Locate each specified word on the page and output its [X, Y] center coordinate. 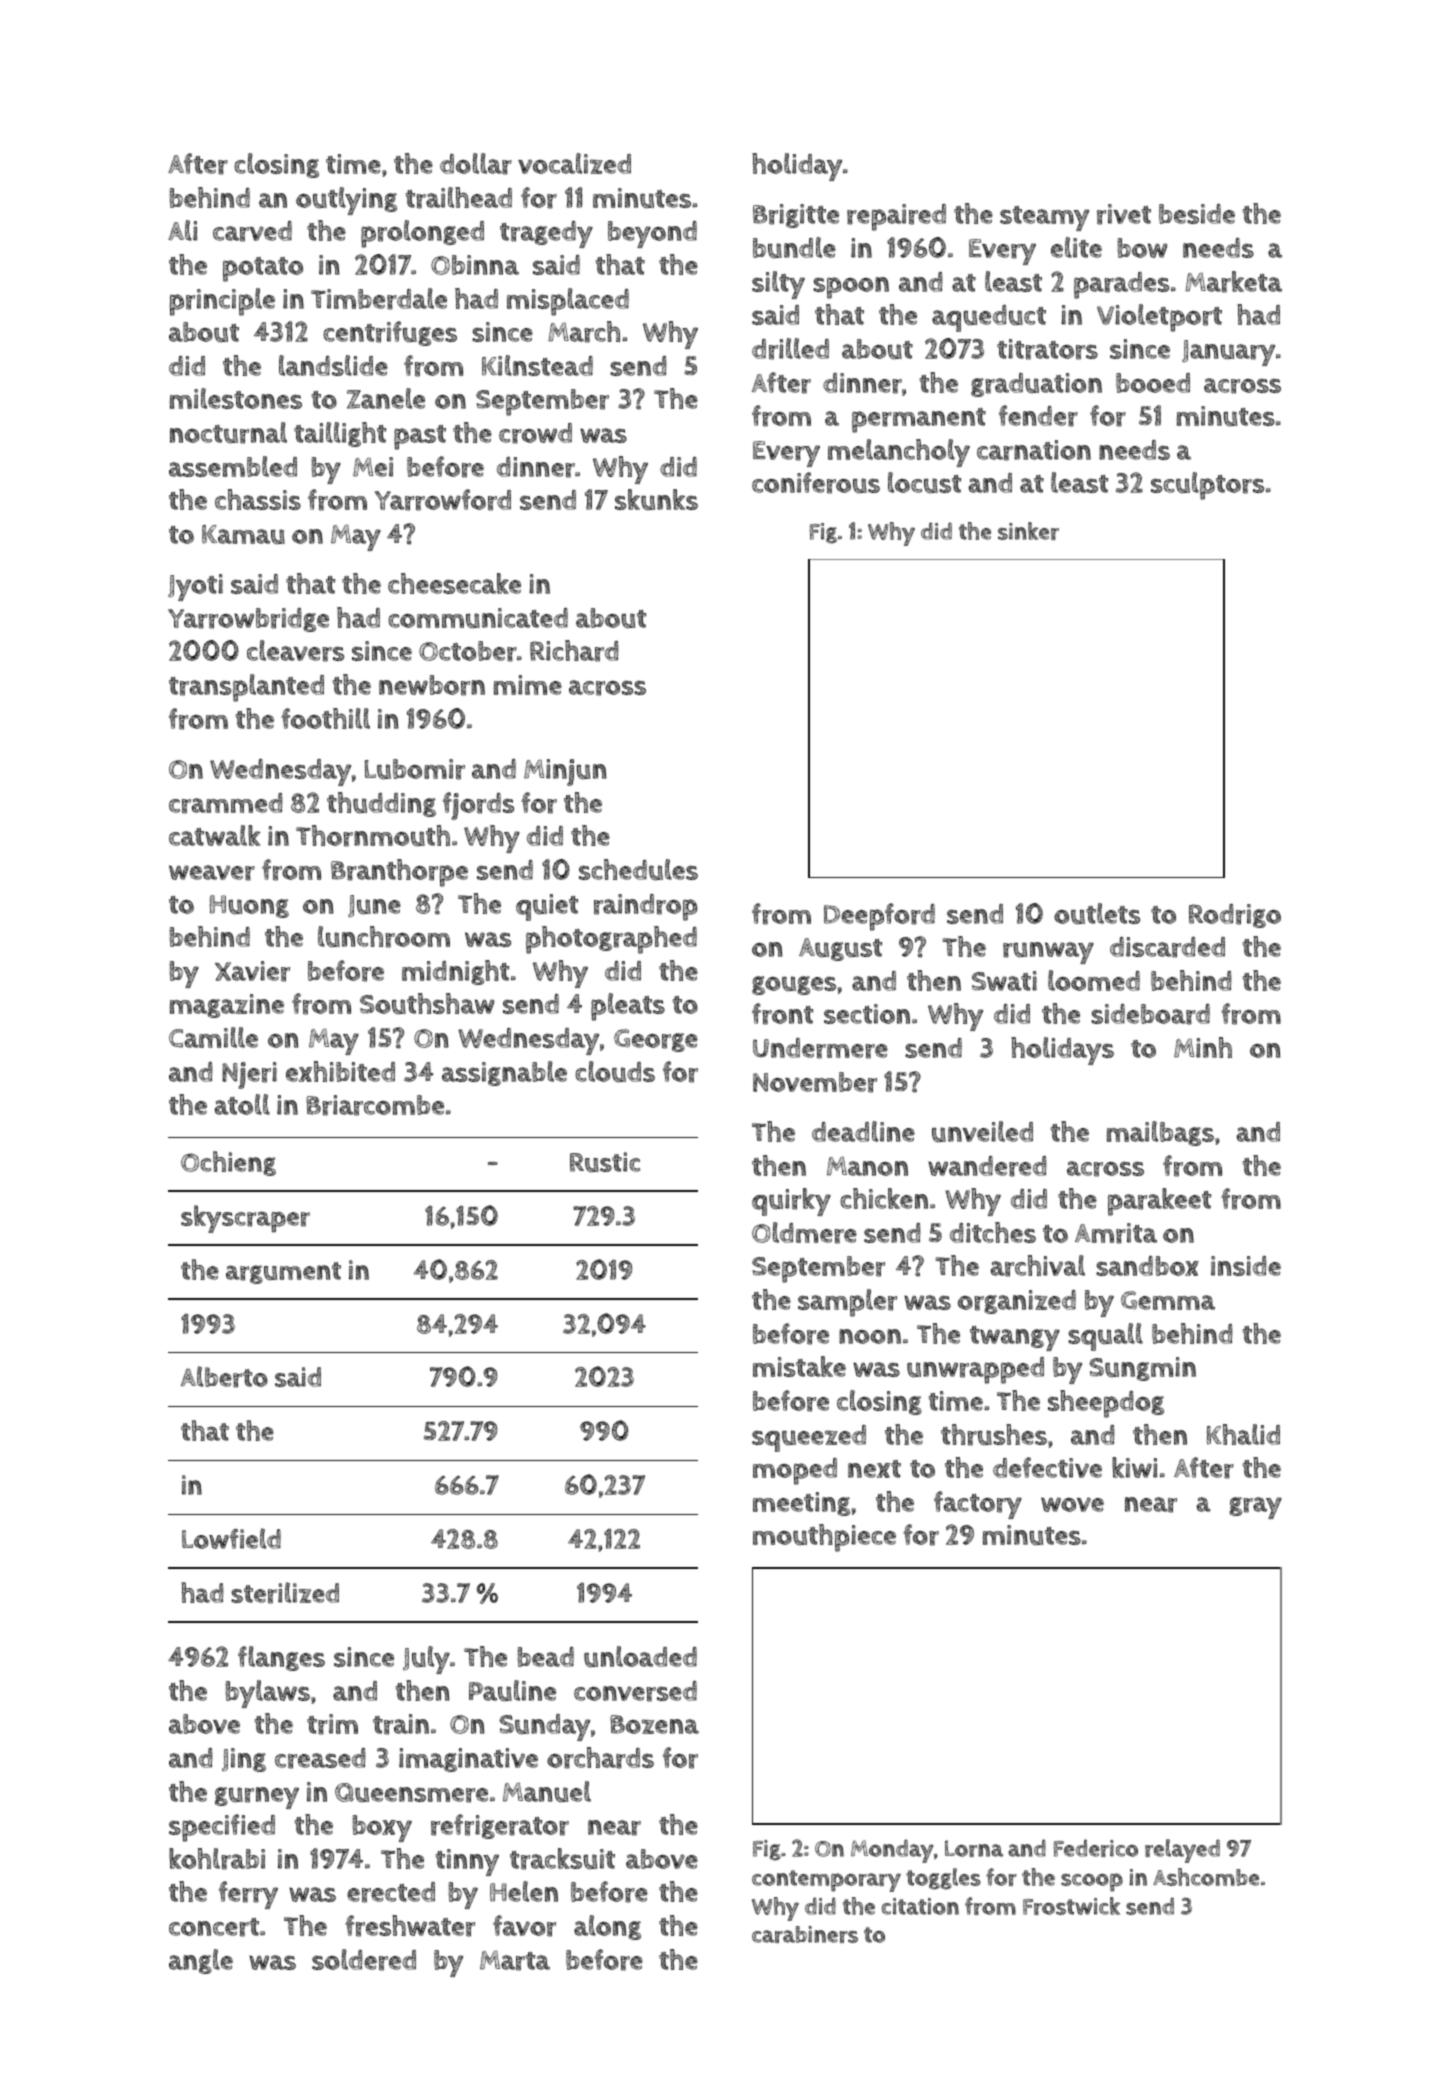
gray [1255, 1508]
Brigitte [796, 216]
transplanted [246, 688]
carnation [1034, 450]
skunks [656, 499]
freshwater [410, 1926]
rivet [1124, 214]
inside [1246, 1266]
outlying [346, 201]
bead [545, 1657]
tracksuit [562, 1859]
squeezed [809, 1438]
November [815, 1082]
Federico [1096, 1848]
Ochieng [228, 1163]
